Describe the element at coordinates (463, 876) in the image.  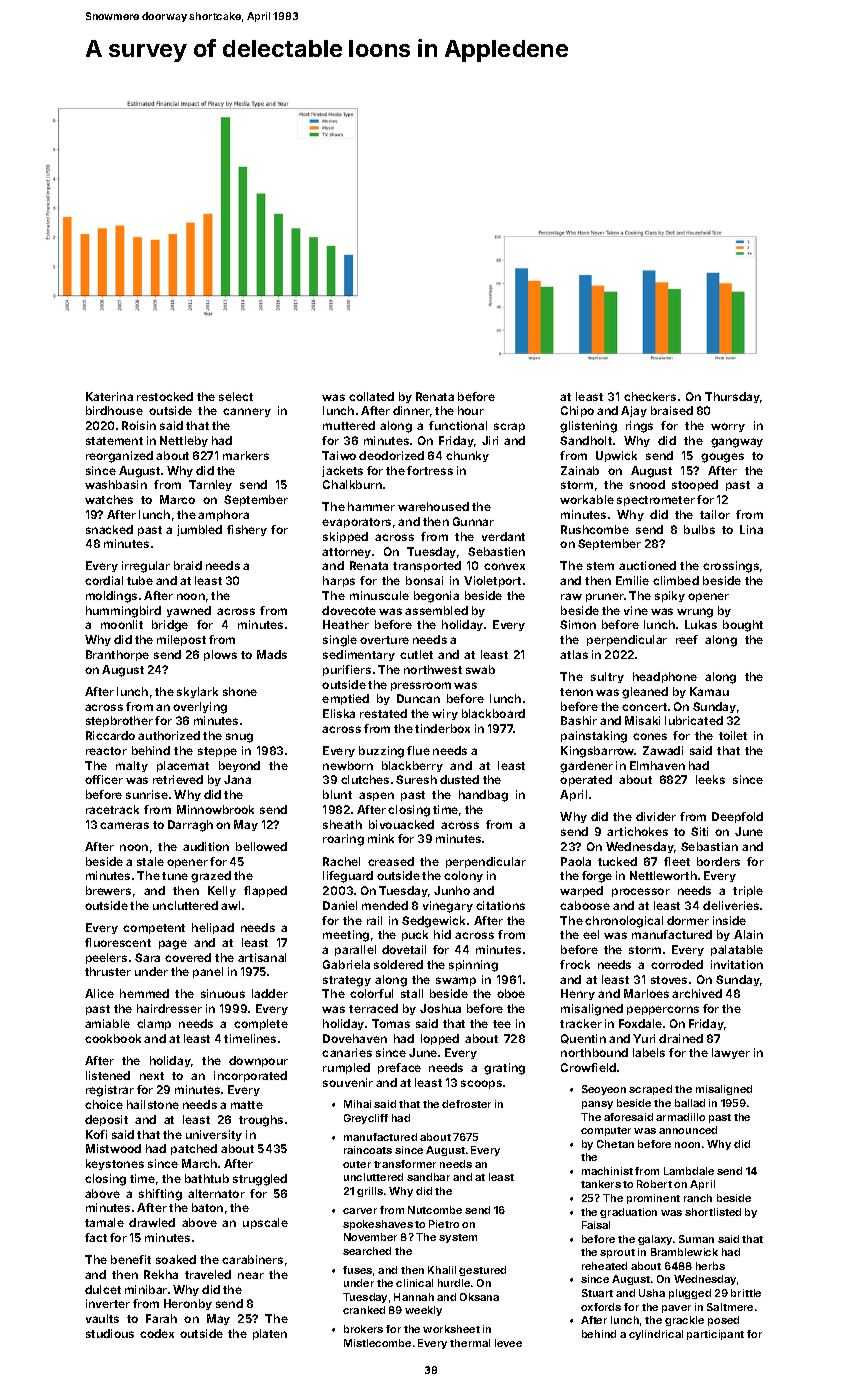
I see `colony` at that location.
